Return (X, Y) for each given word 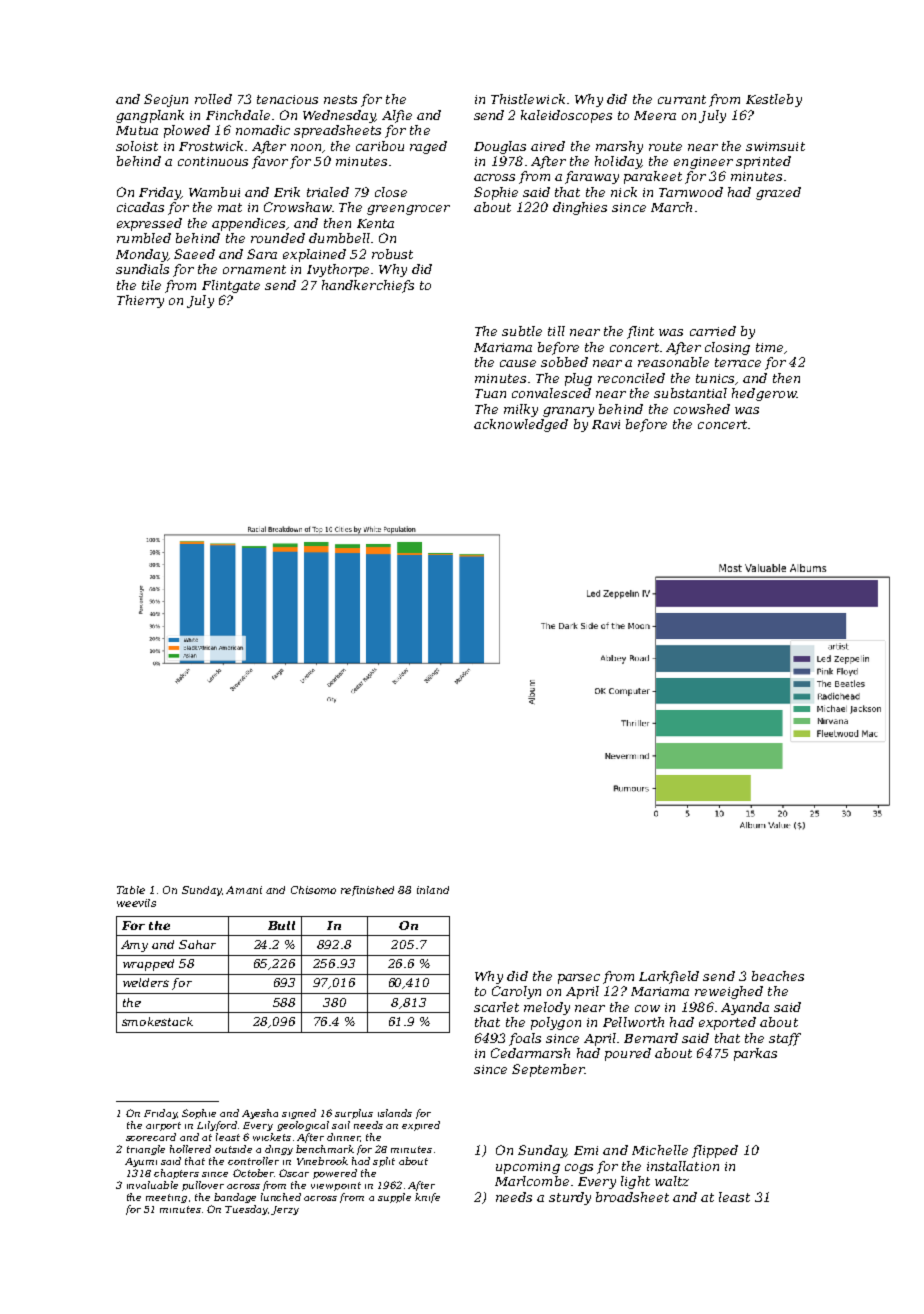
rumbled (144, 238)
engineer (703, 163)
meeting (166, 1198)
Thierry (140, 301)
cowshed (702, 409)
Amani (244, 890)
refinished (367, 891)
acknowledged (521, 425)
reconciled (631, 378)
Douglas (500, 147)
